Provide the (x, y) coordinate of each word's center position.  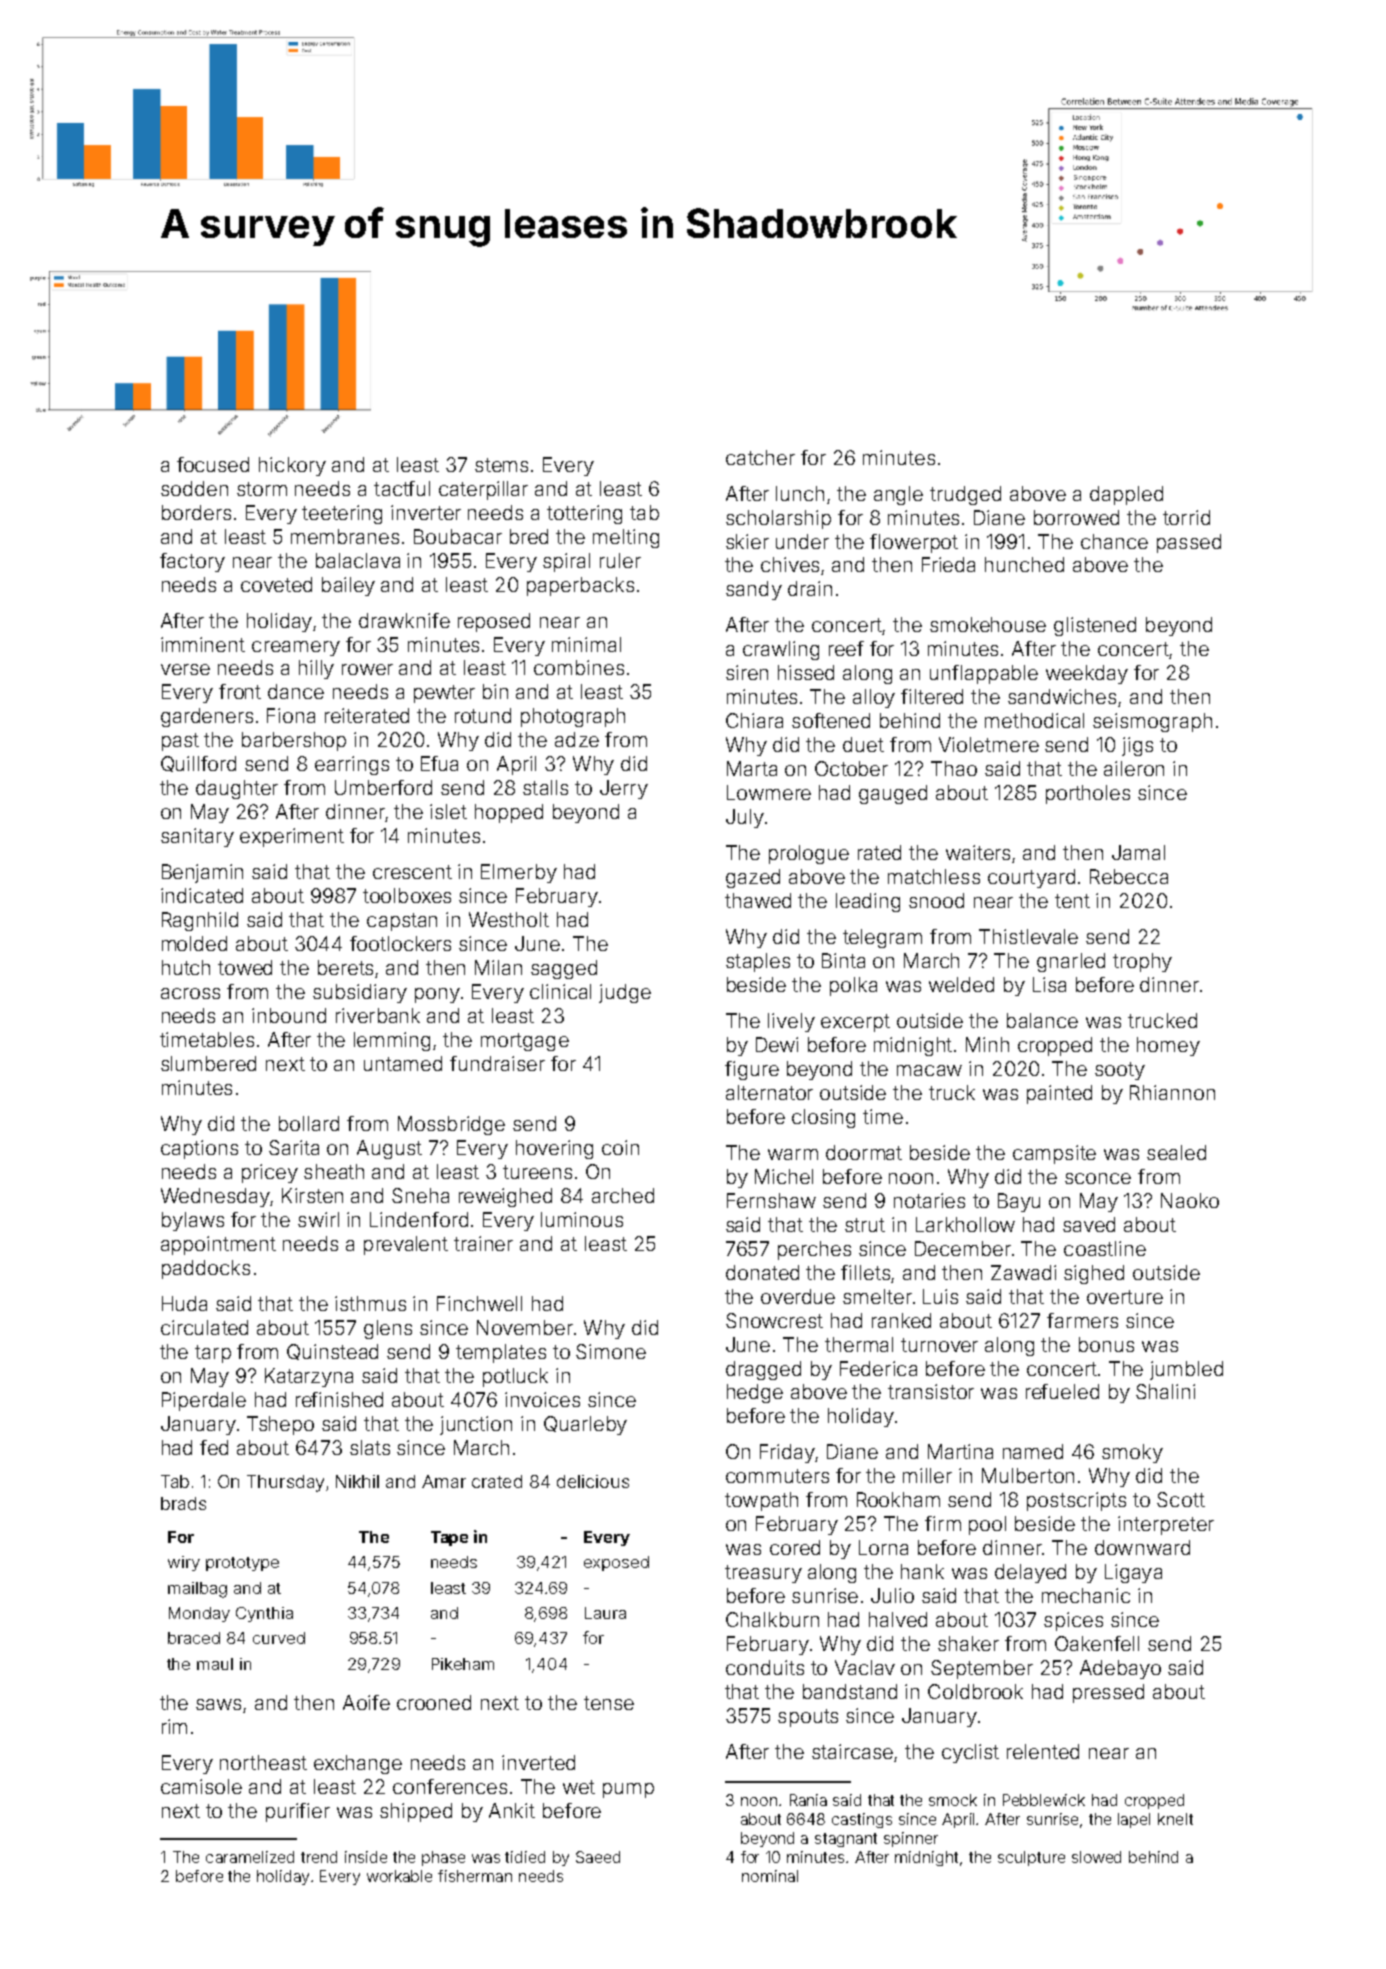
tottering (584, 514)
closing (823, 1118)
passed (1189, 543)
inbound (289, 1015)
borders (196, 512)
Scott (1181, 1499)
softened (831, 720)
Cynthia (264, 1614)
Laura (605, 1613)
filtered (932, 696)
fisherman (475, 1876)
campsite (1054, 1154)
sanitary (197, 837)
